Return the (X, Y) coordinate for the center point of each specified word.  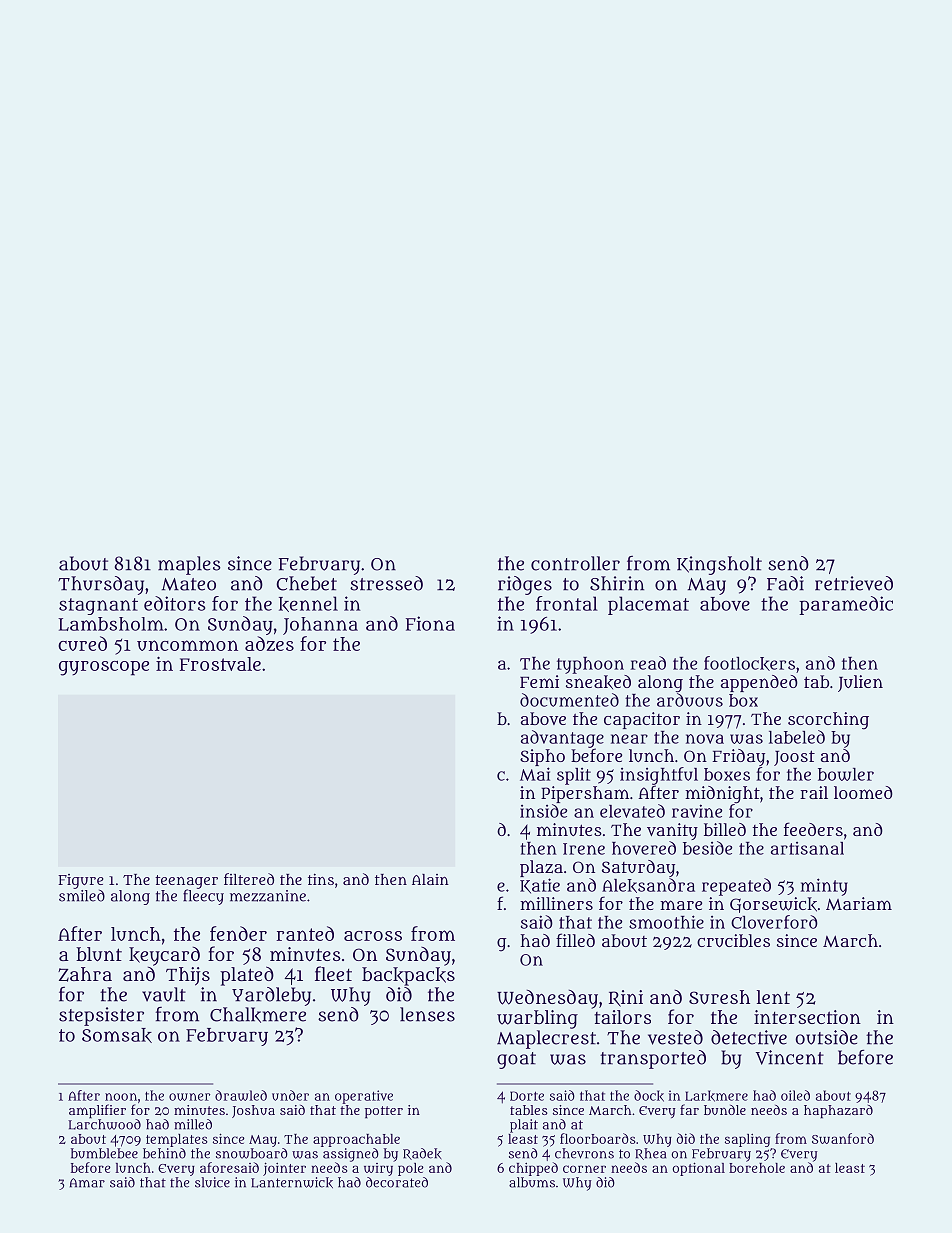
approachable (356, 1140)
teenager (186, 882)
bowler (846, 774)
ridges (525, 585)
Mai (535, 774)
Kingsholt (719, 565)
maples (189, 565)
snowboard (252, 1153)
